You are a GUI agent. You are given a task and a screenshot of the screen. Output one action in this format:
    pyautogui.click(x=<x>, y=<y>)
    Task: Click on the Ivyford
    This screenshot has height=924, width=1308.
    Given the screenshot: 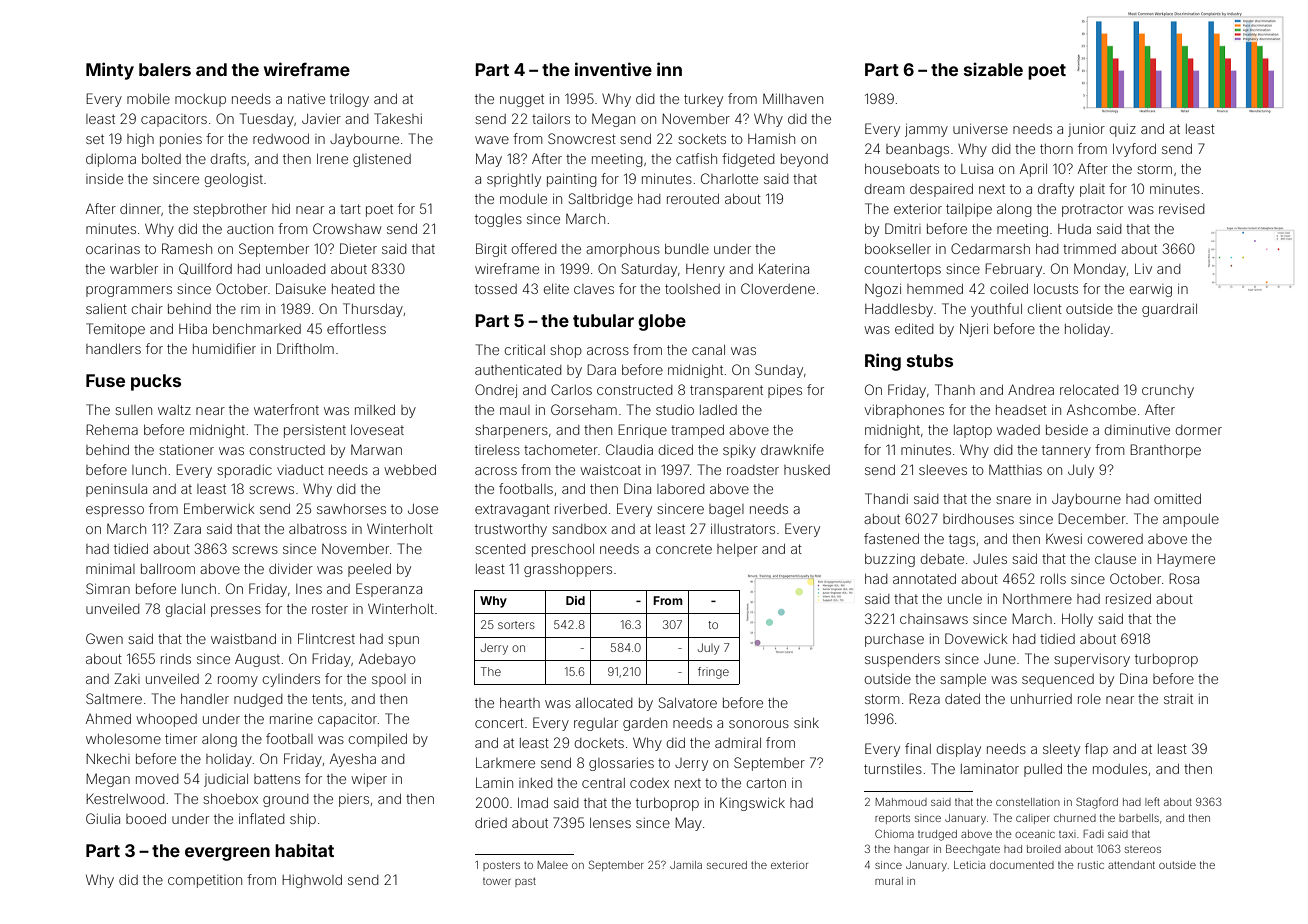 What is the action you would take?
    pyautogui.click(x=1134, y=150)
